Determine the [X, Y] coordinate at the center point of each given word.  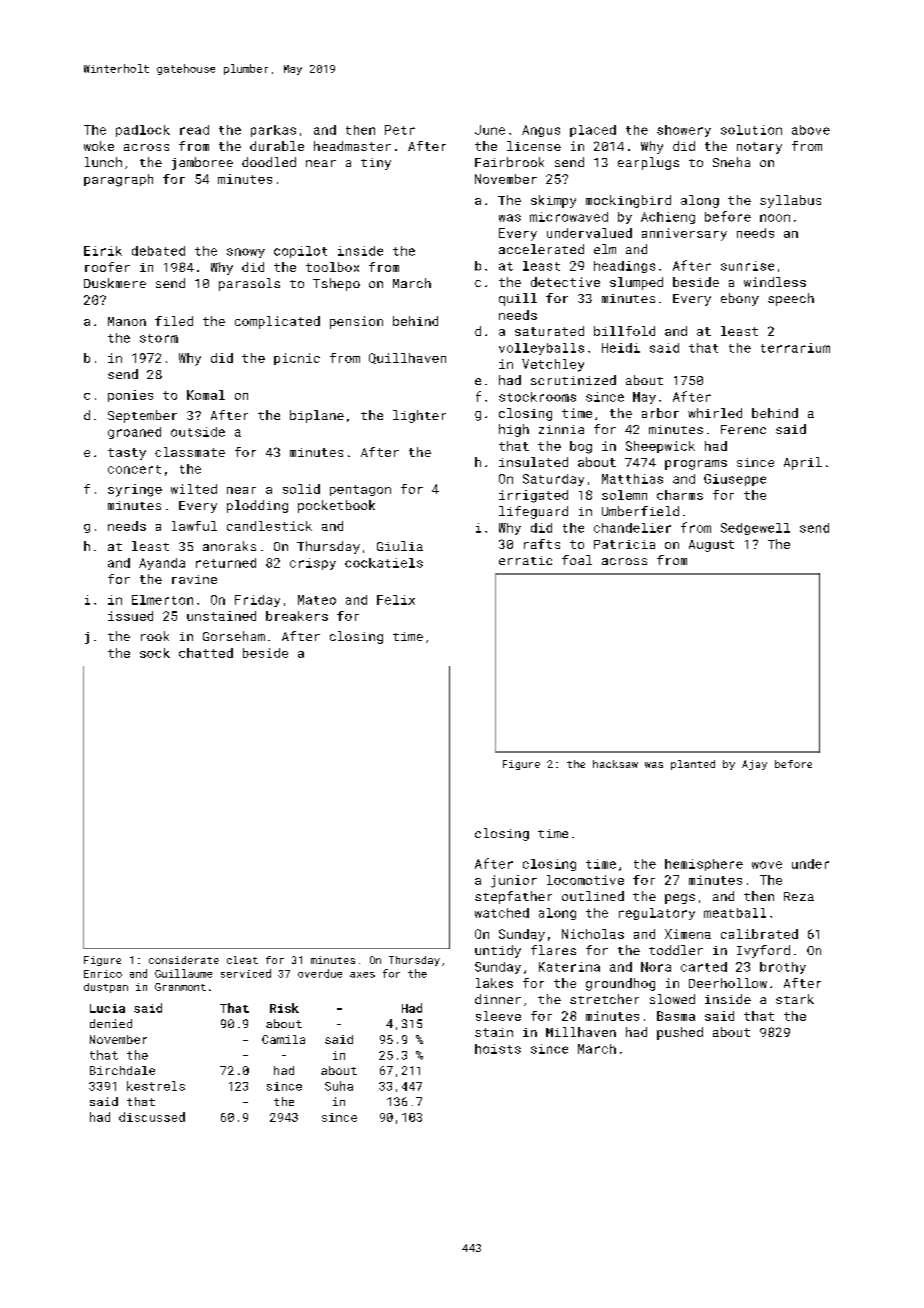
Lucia [107, 1008]
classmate [190, 452]
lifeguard [533, 512]
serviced [246, 973]
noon [775, 218]
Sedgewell [755, 529]
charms [680, 495]
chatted [206, 653]
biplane [317, 416]
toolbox [332, 267]
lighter [419, 416]
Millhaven [581, 1032]
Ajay [754, 765]
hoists [498, 1049]
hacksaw [615, 764]
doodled [269, 162]
